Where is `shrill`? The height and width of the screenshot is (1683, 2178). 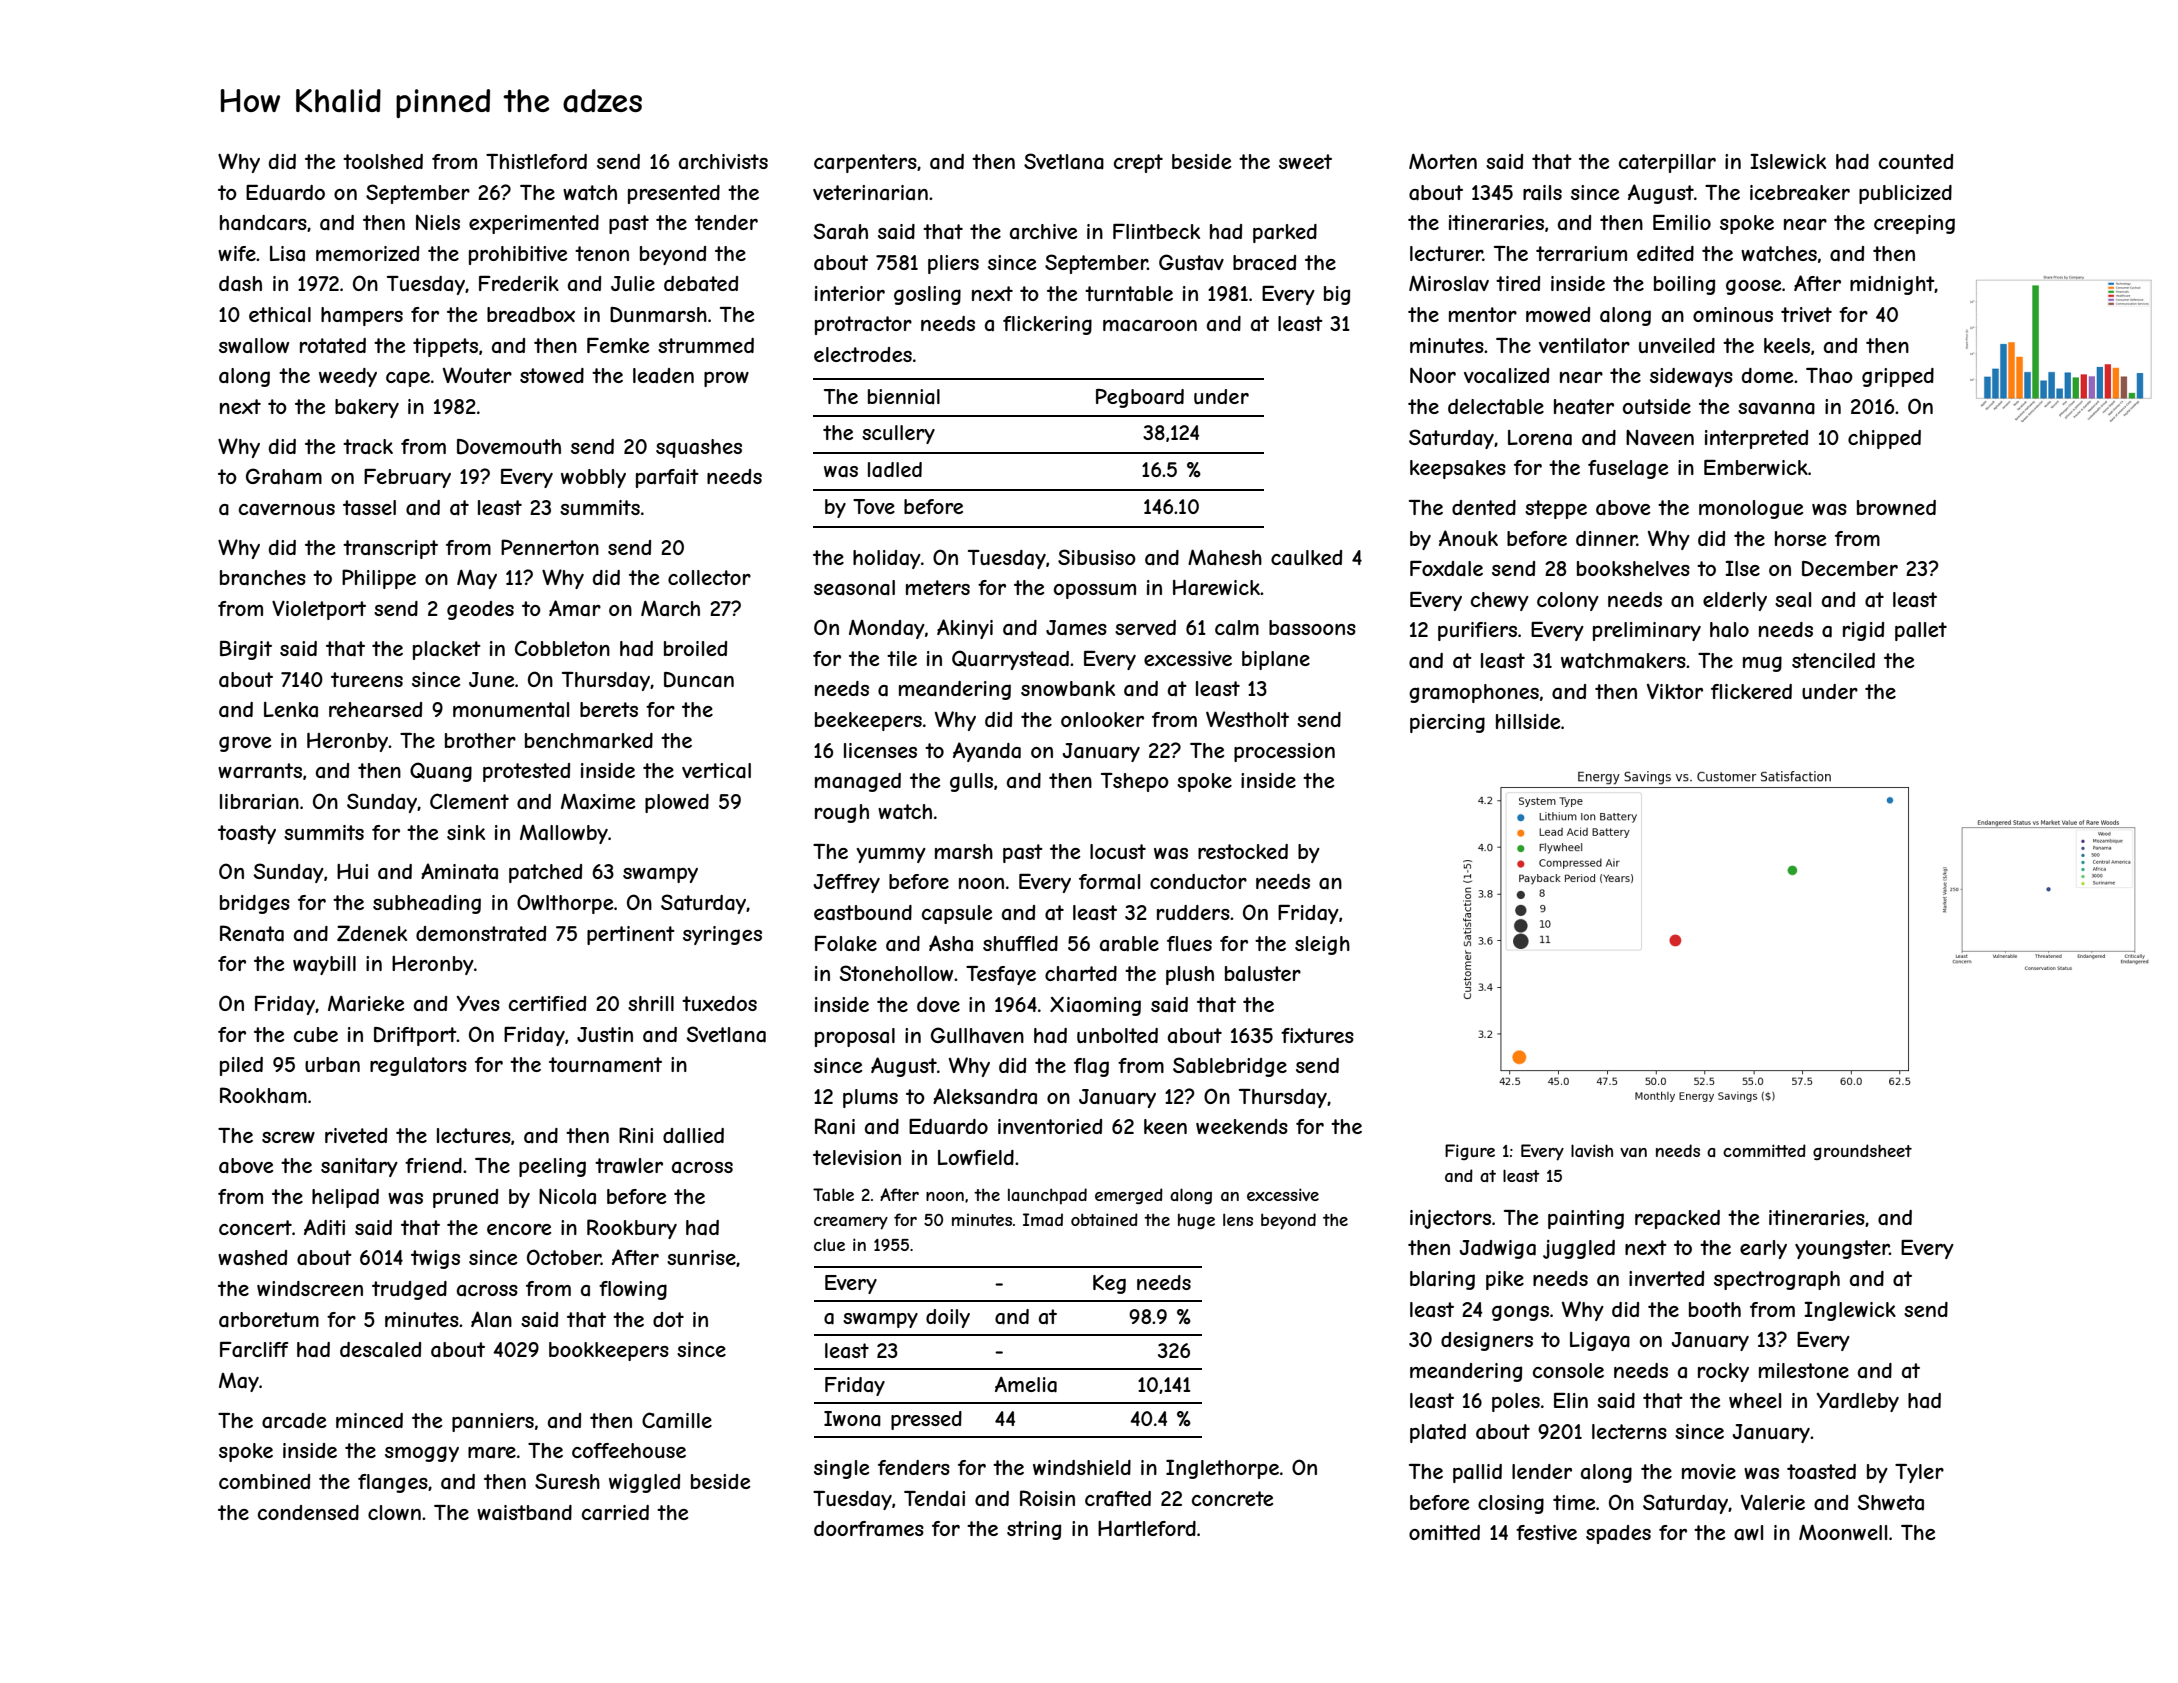 shrill is located at coordinates (651, 1003).
